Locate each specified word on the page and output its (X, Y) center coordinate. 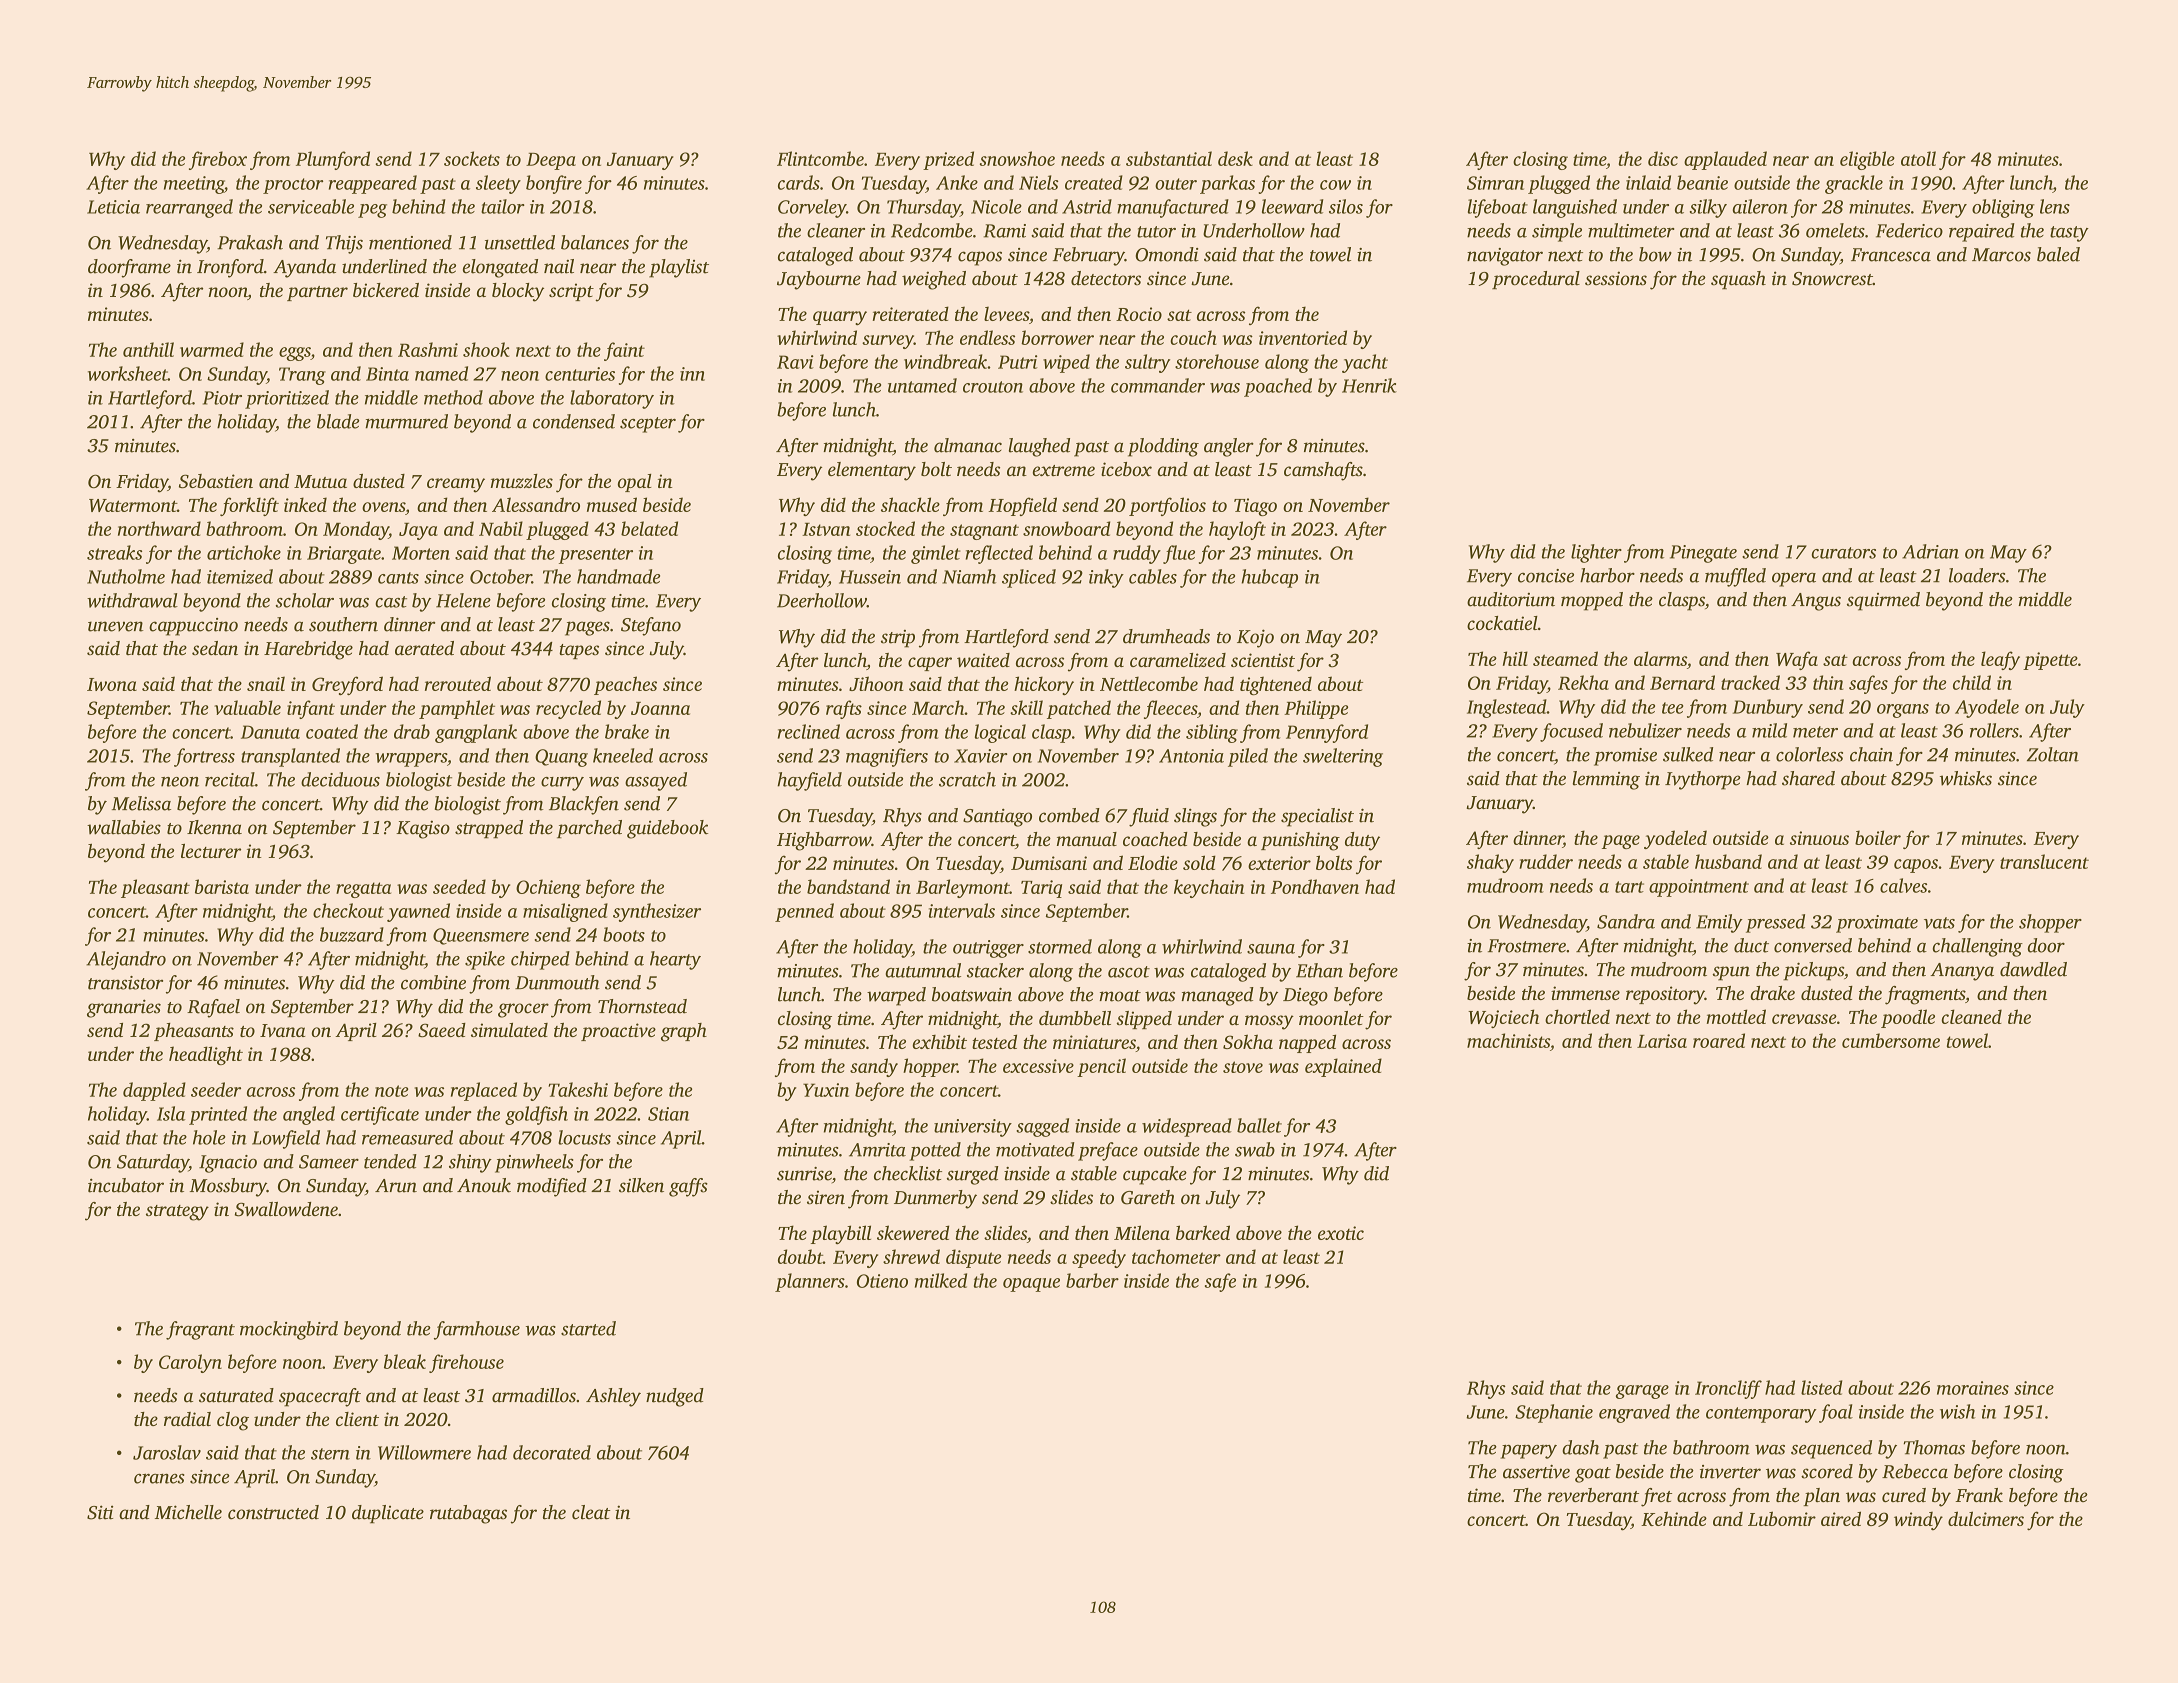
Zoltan (2053, 754)
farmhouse (477, 1330)
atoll (1918, 158)
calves (1903, 885)
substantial (1169, 158)
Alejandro (126, 960)
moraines (1973, 1388)
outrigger (988, 949)
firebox (218, 160)
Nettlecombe (1149, 683)
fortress (204, 757)
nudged (675, 1397)
